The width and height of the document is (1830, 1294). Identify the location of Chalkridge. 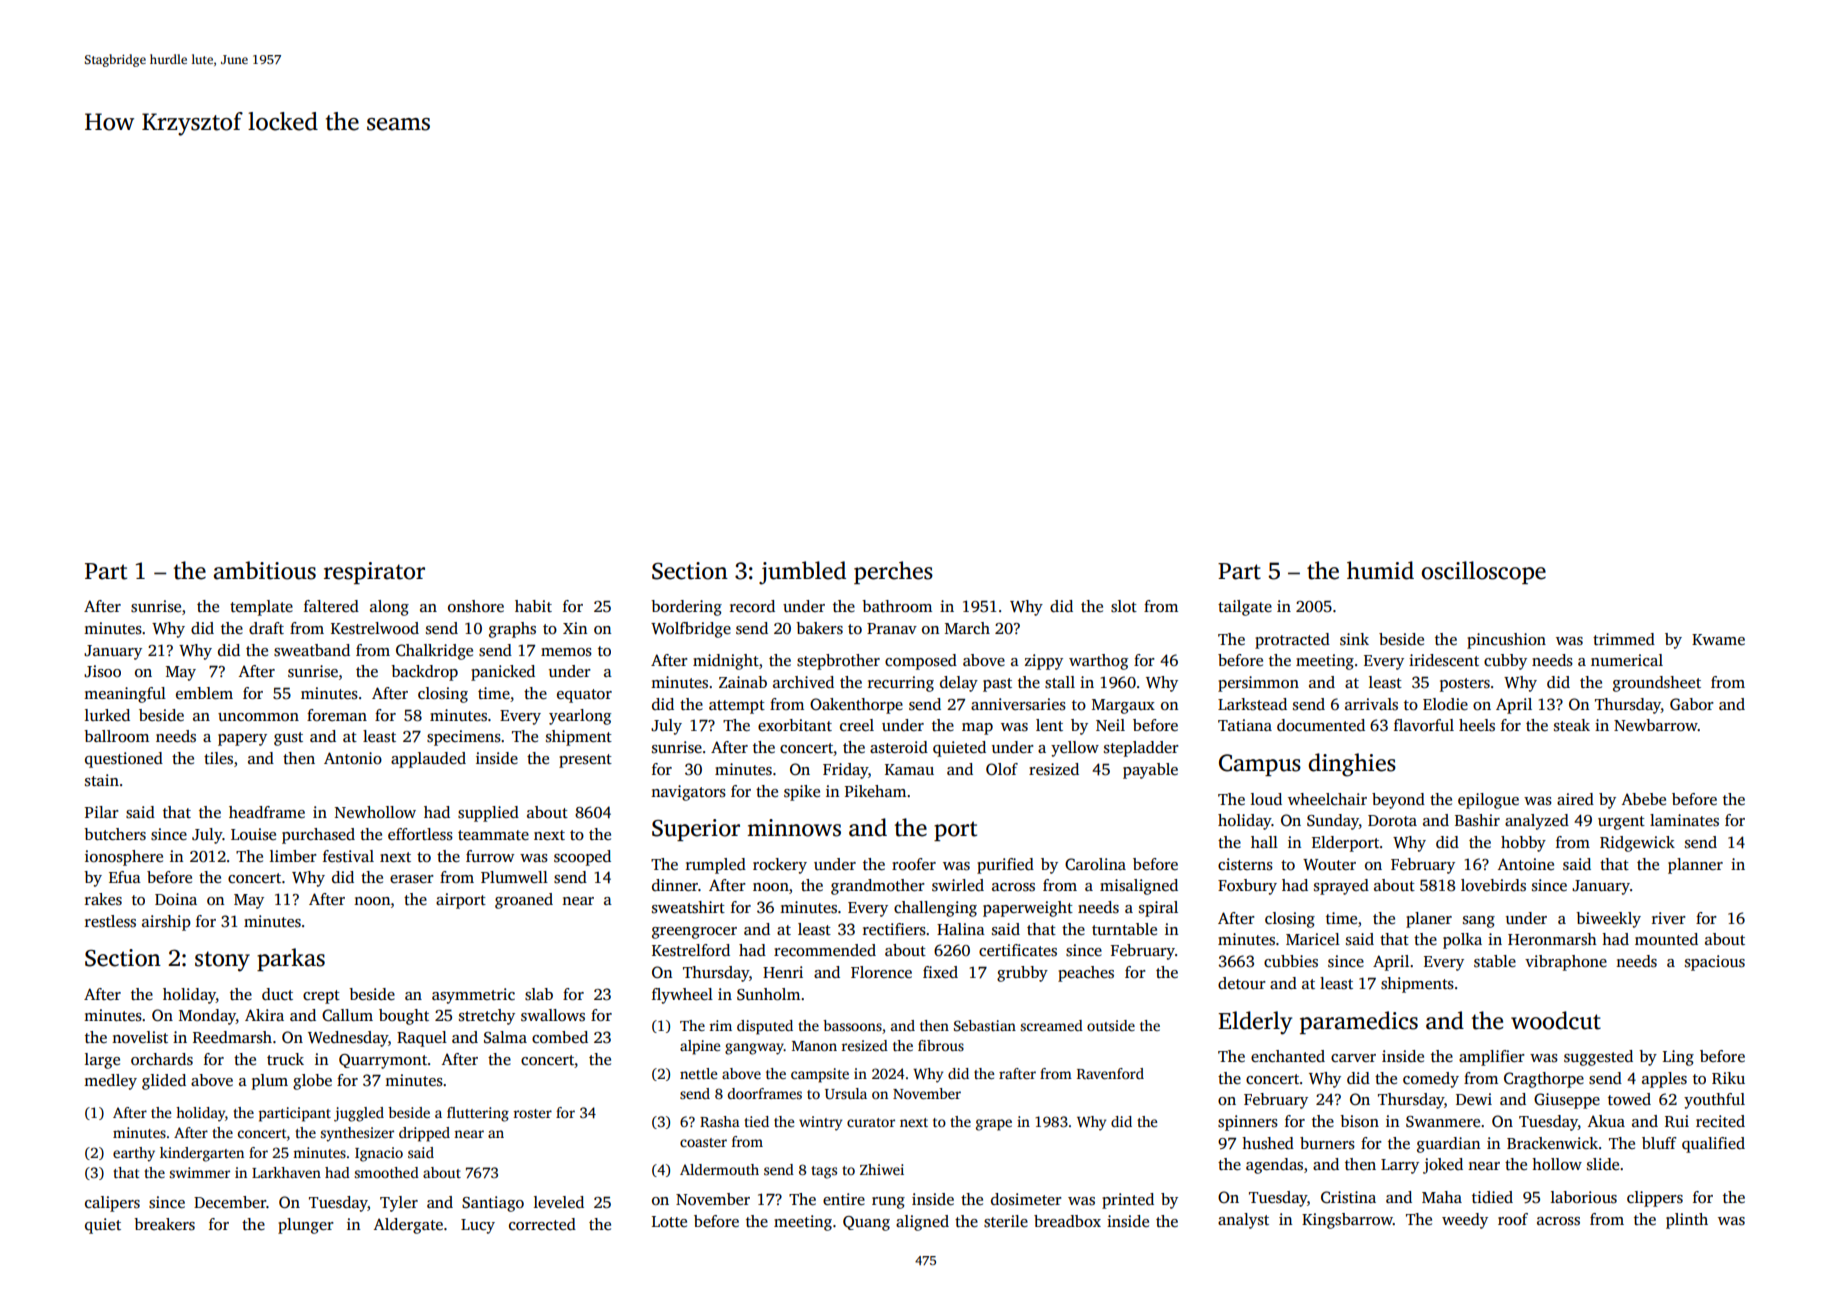
(434, 652).
